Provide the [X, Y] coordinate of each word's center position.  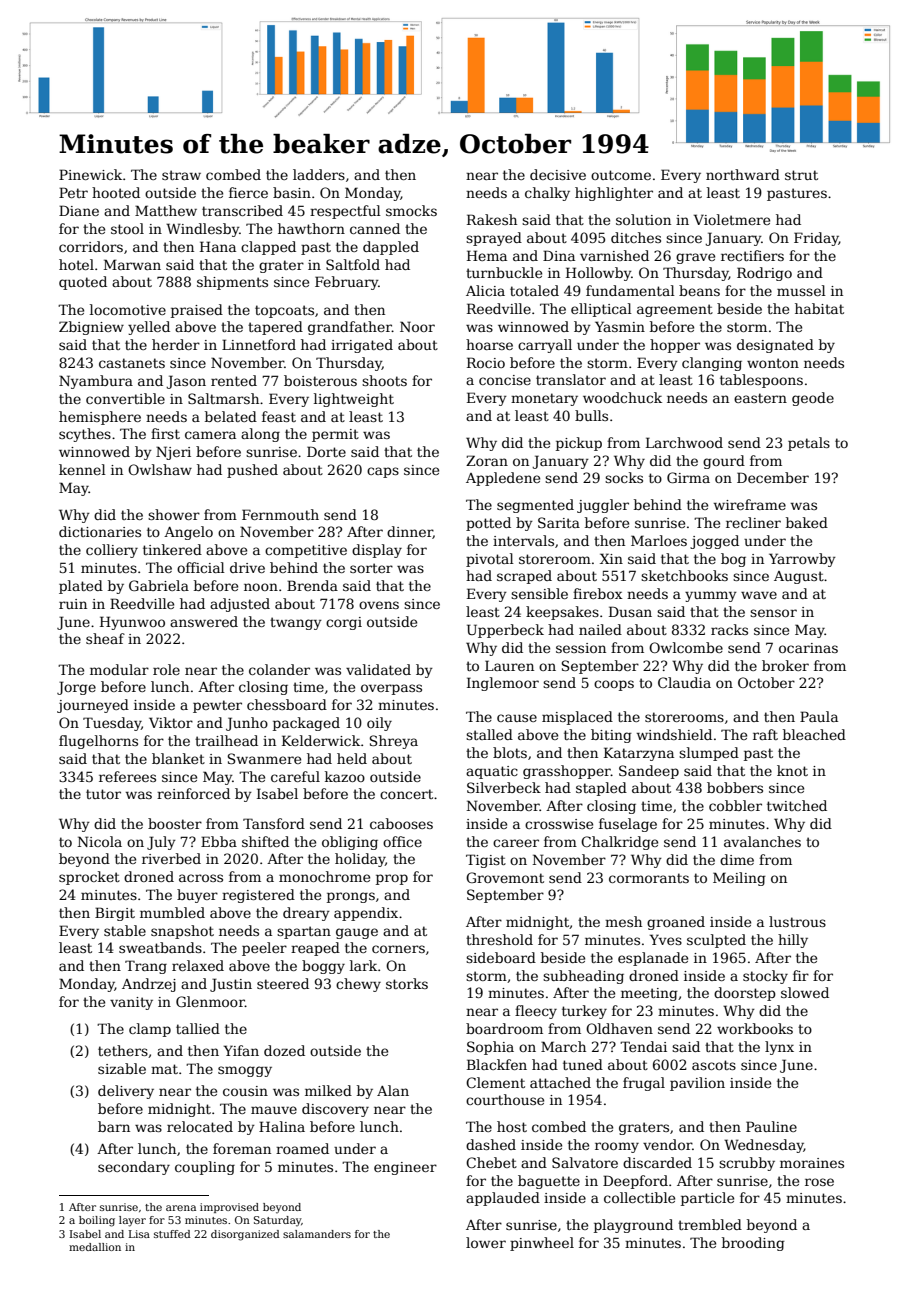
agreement [675, 310]
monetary [544, 399]
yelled [149, 328]
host [512, 1126]
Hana [218, 246]
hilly [793, 941]
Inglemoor [503, 684]
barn [114, 1126]
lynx [779, 1048]
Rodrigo [764, 274]
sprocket [89, 878]
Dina [559, 255]
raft [765, 734]
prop [392, 879]
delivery [126, 1092]
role [166, 669]
